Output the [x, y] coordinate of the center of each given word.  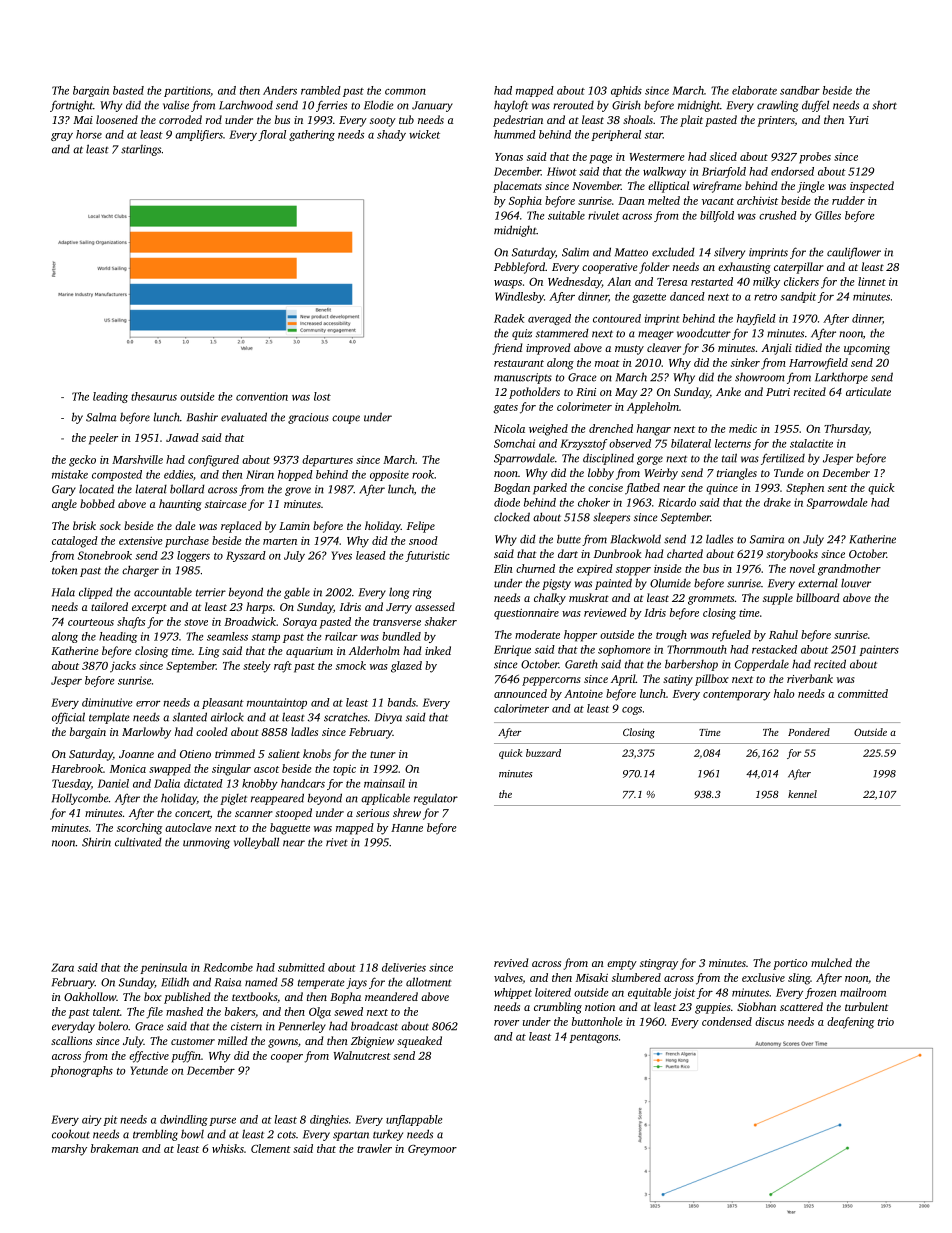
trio [886, 1021]
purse [222, 1122]
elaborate [754, 90]
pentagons [593, 1038]
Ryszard [246, 556]
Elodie [379, 105]
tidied [808, 347]
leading [110, 397]
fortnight [71, 106]
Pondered [809, 732]
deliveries [404, 967]
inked [438, 650]
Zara [62, 967]
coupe [346, 419]
